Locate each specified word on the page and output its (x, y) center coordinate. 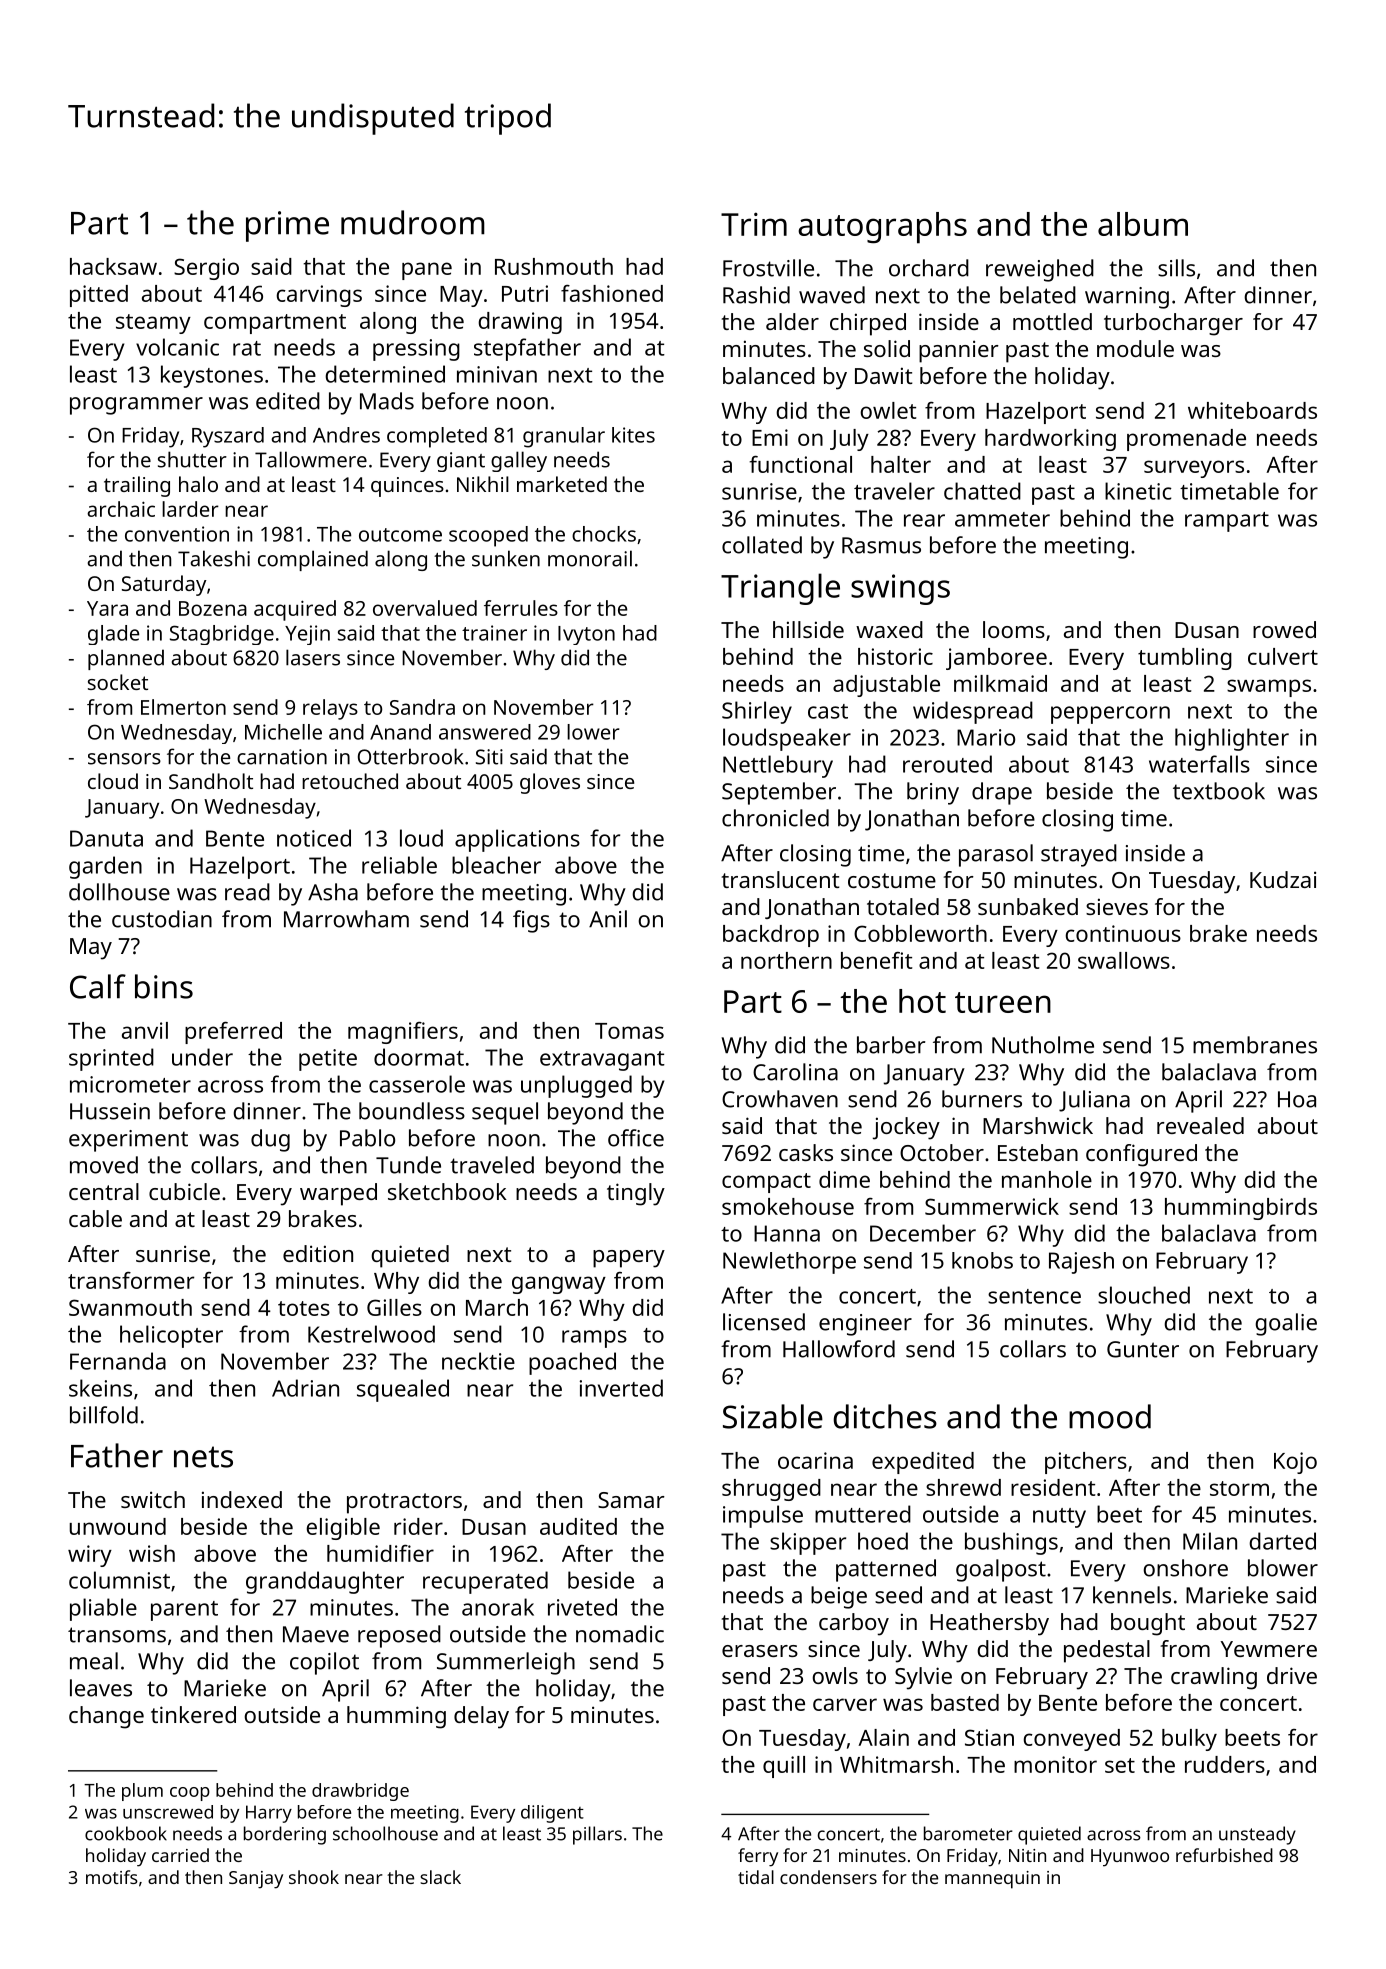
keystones (212, 376)
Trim (754, 224)
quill (784, 1767)
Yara (107, 608)
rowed (1284, 629)
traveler (894, 491)
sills (1176, 268)
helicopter (171, 1336)
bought (1148, 1624)
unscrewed (168, 1812)
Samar (631, 1500)
